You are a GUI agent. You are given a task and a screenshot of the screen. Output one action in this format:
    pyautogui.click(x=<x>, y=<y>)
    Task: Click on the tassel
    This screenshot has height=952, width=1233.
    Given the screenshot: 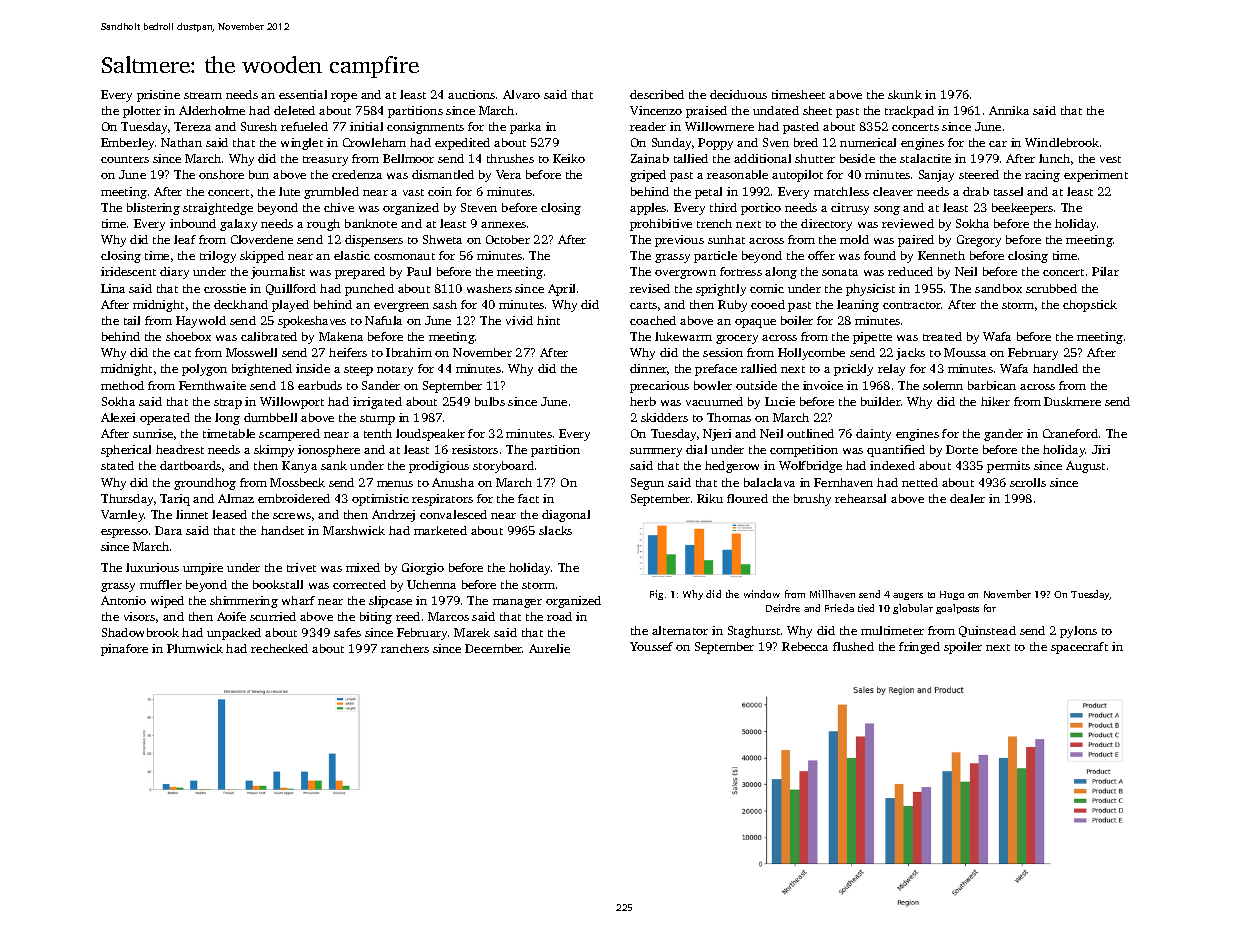 What is the action you would take?
    pyautogui.click(x=1008, y=191)
